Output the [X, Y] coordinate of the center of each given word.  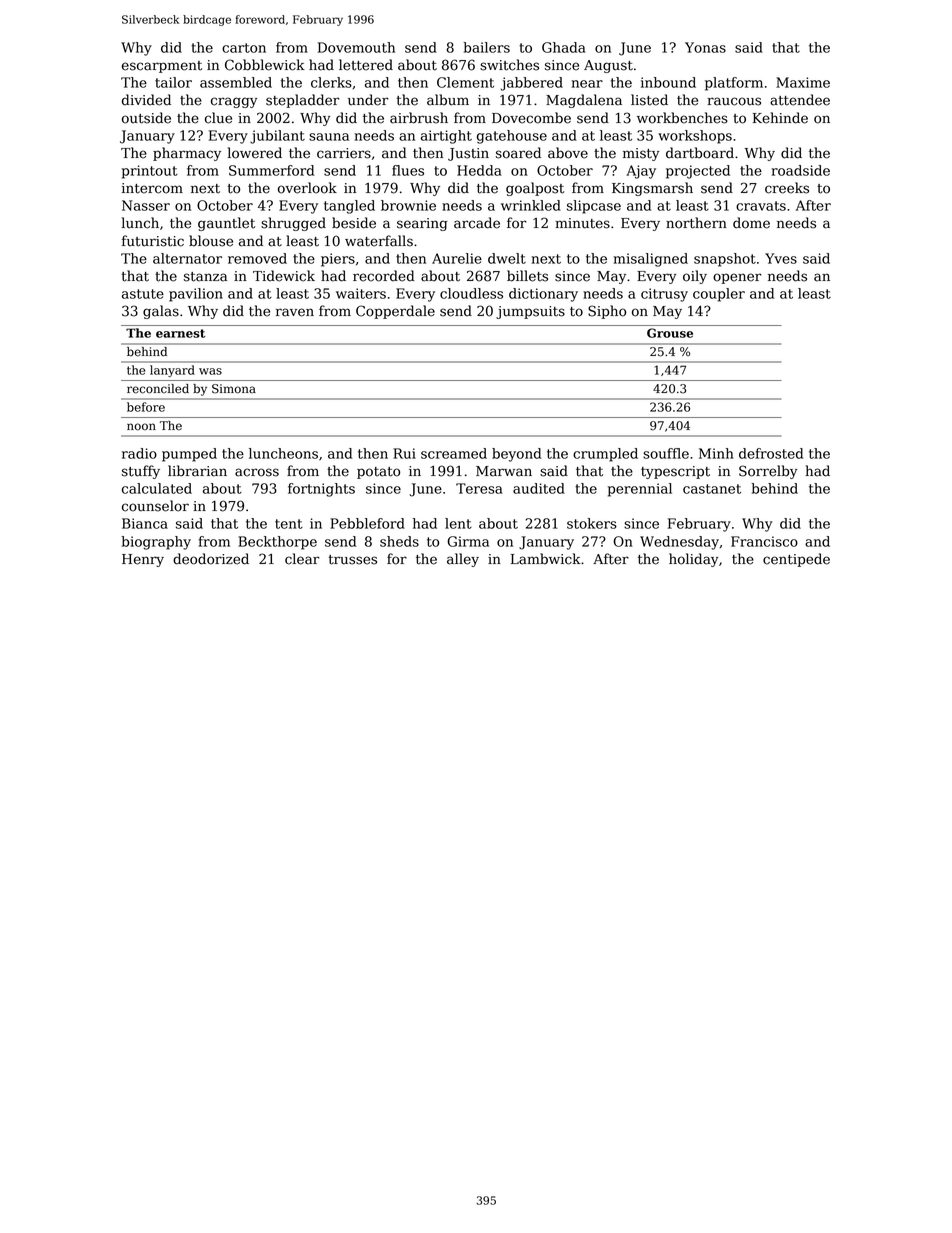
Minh [716, 453]
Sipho [607, 312]
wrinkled [531, 205]
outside [146, 118]
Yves [781, 258]
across [257, 472]
